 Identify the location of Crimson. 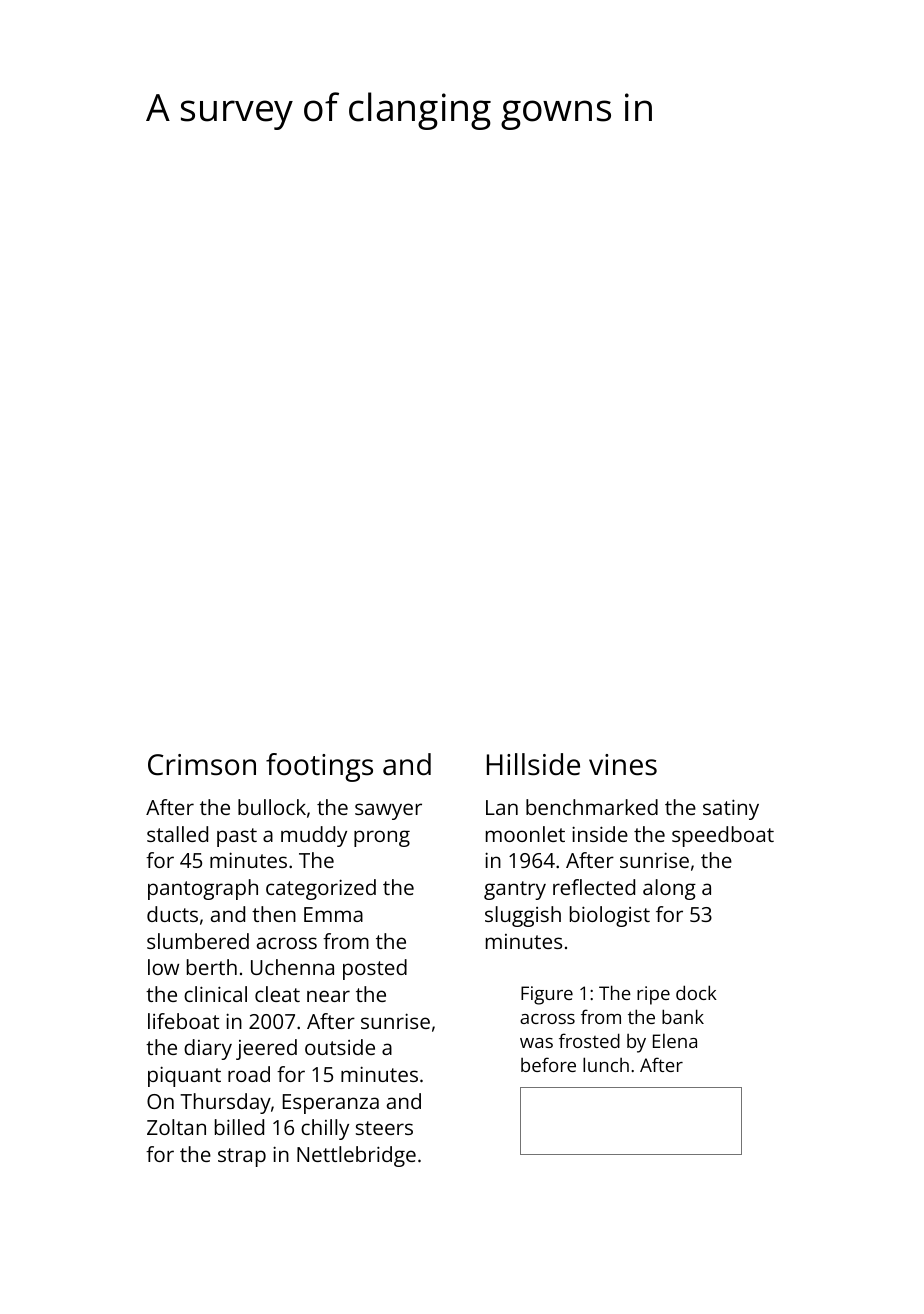
(202, 765).
